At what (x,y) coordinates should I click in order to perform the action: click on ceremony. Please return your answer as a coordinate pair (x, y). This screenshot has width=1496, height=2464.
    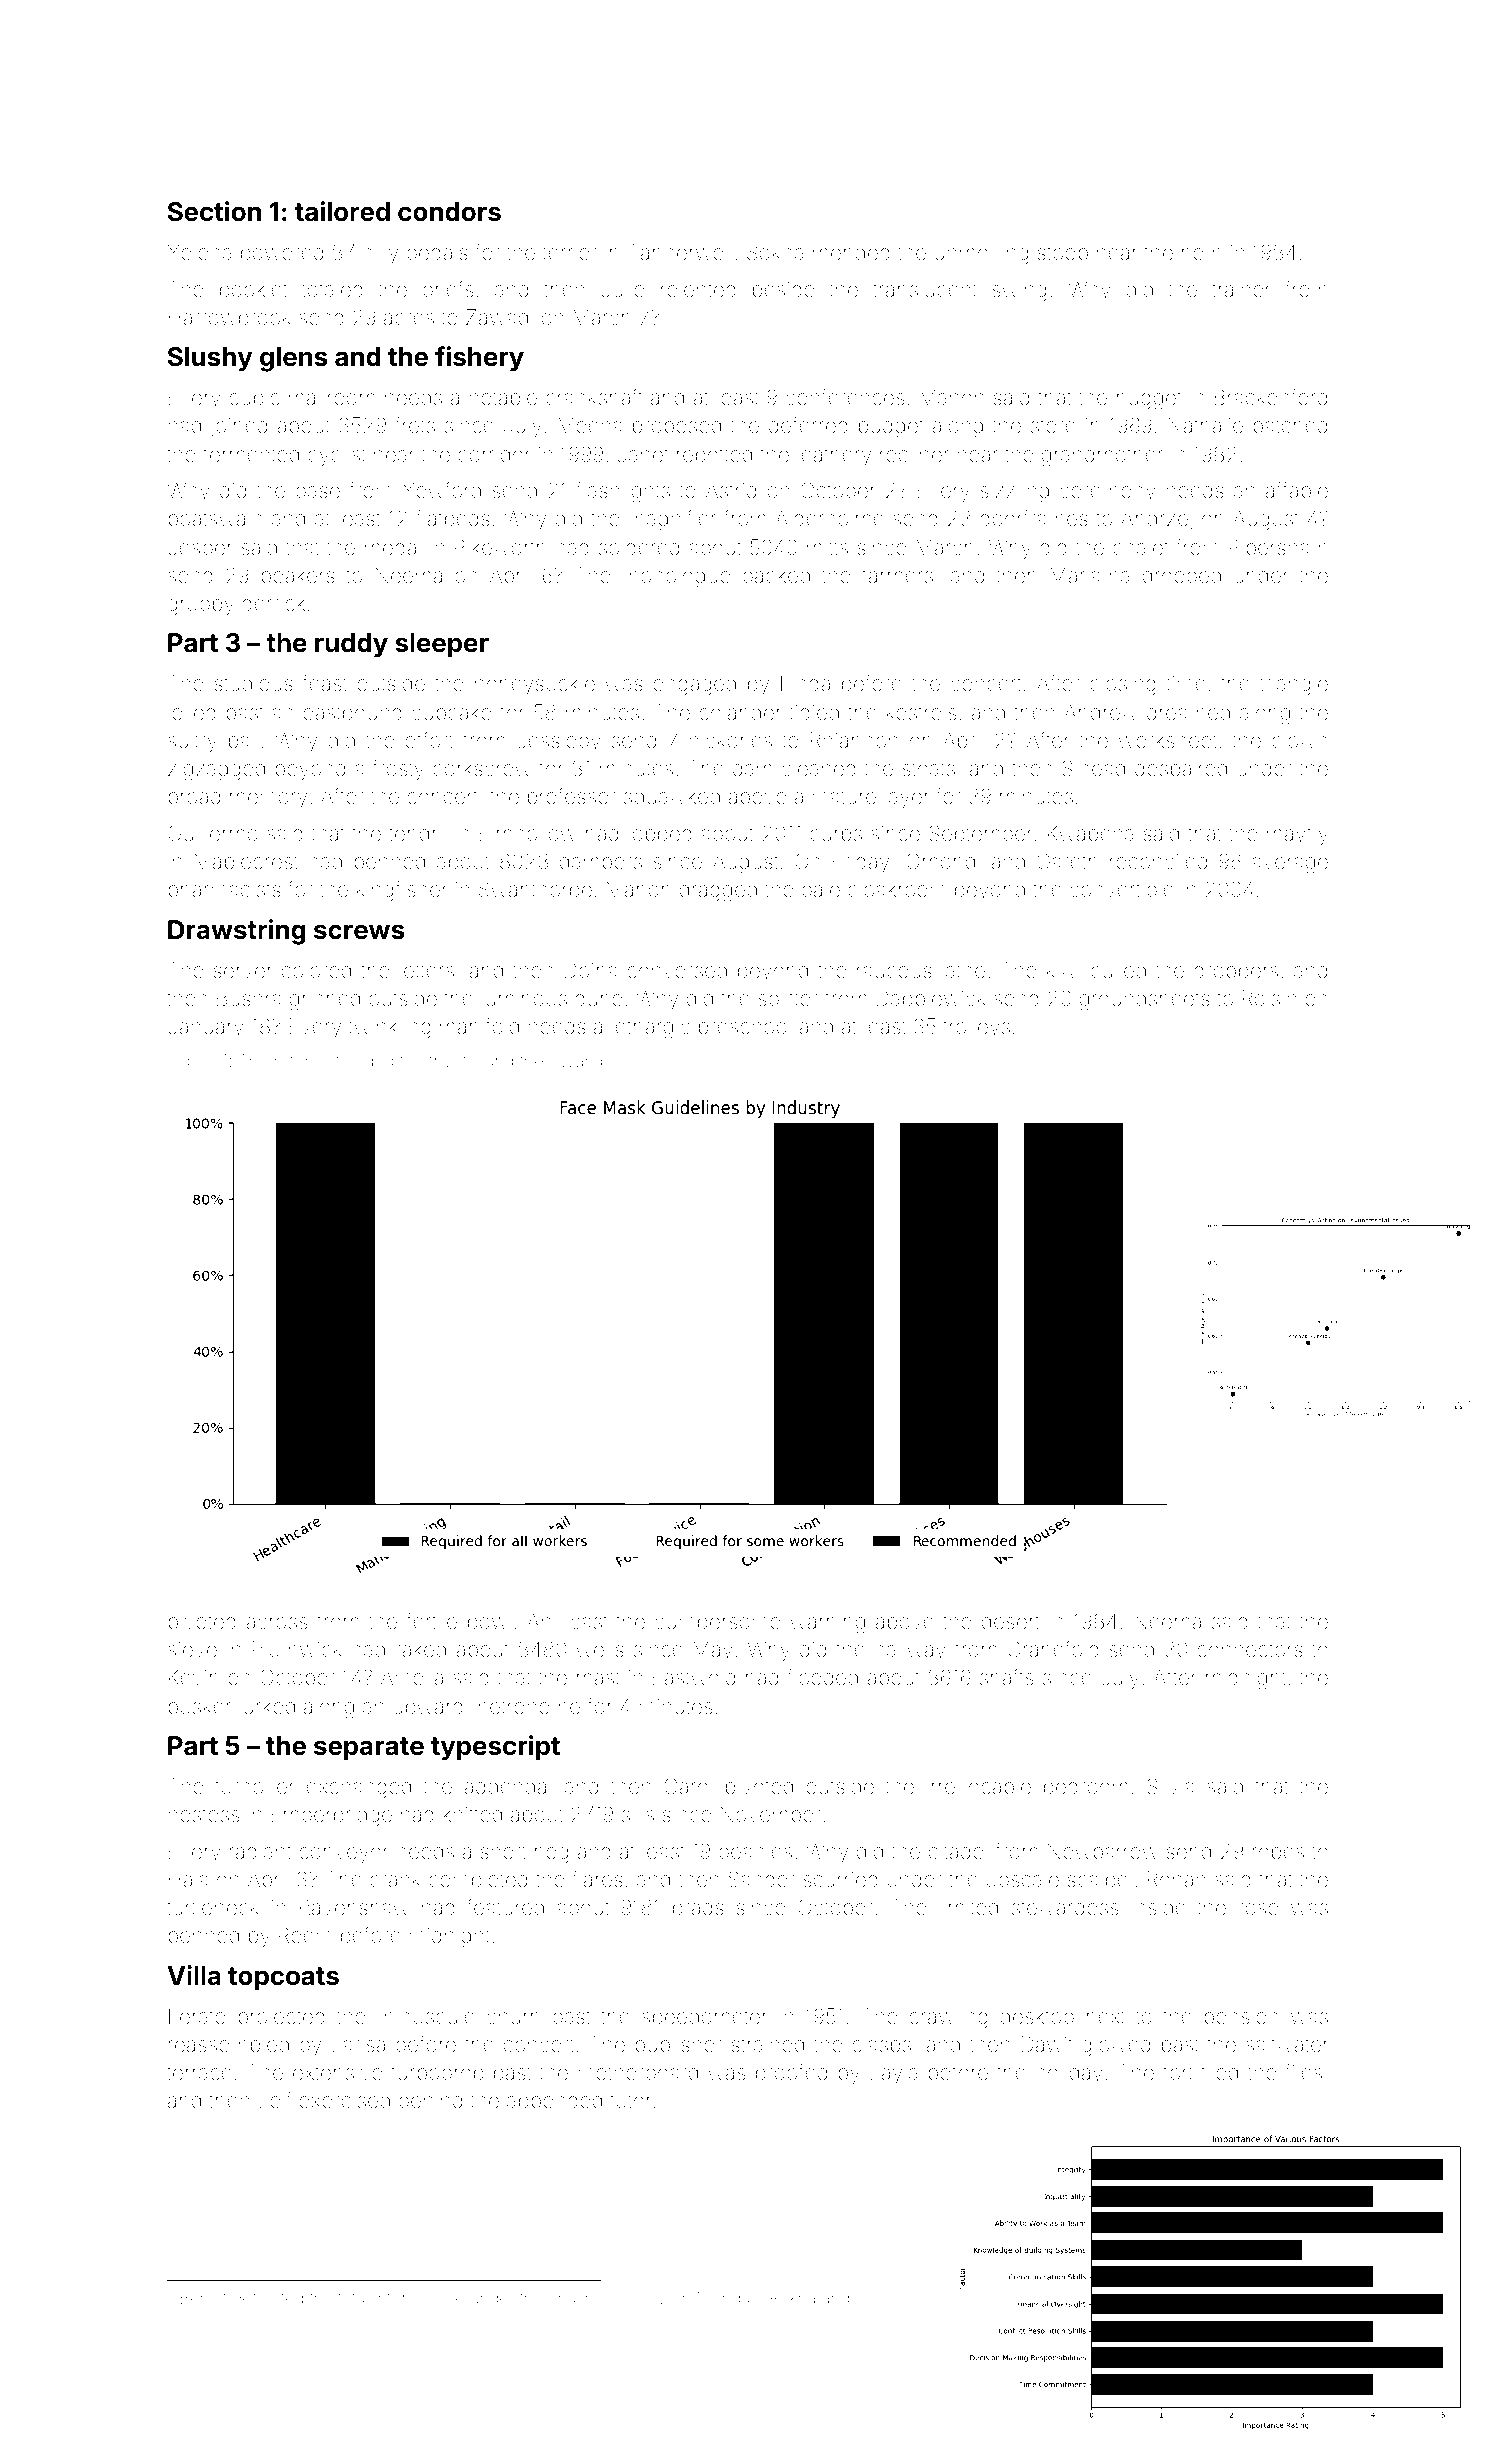
    Looking at the image, I should click on (1108, 494).
